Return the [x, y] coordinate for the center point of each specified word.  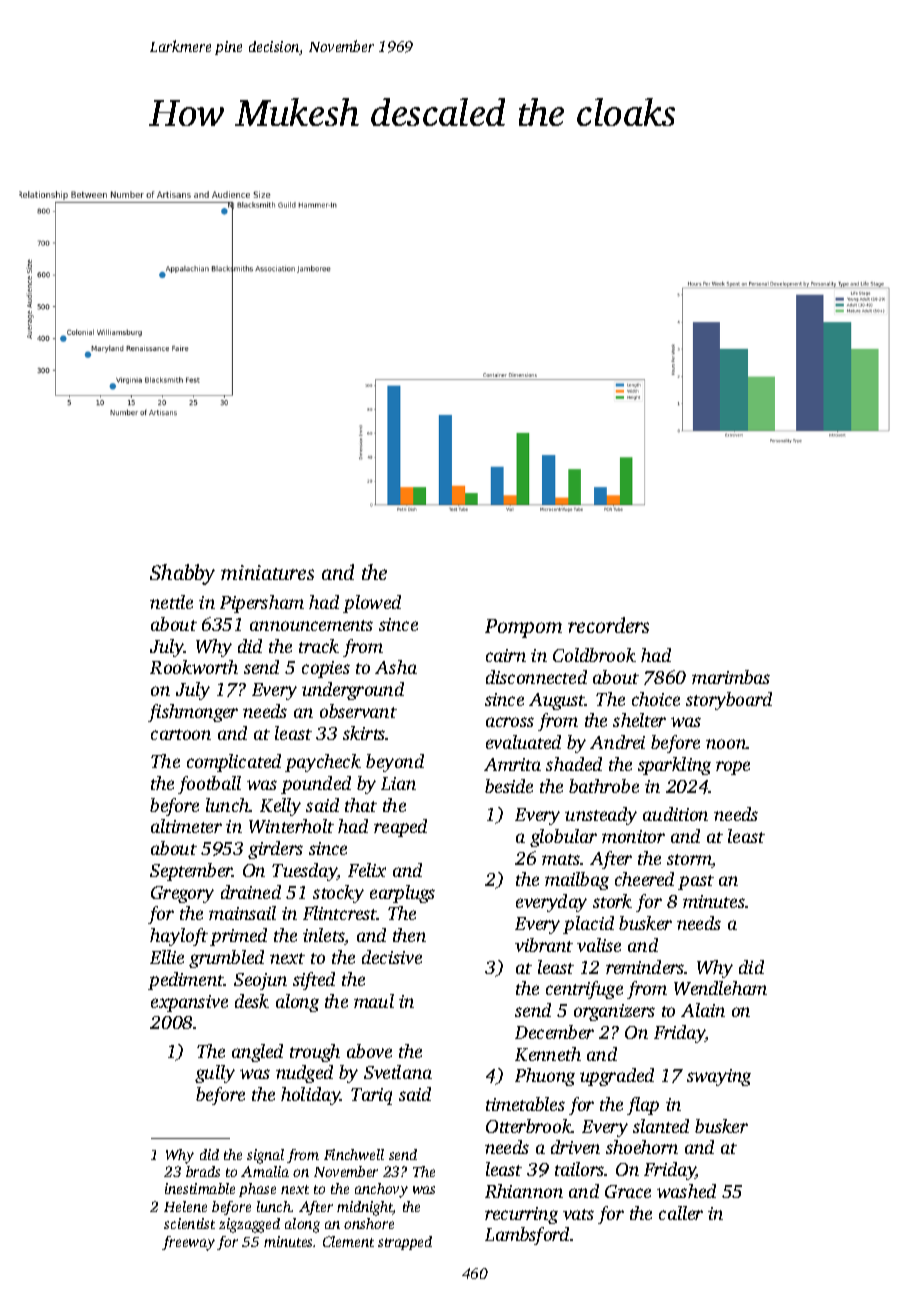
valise [599, 945]
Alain [703, 1010]
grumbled [226, 959]
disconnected [536, 677]
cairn [506, 655]
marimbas [731, 677]
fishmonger [193, 713]
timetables [525, 1104]
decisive [392, 957]
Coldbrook [594, 655]
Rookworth [194, 667]
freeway [188, 1243]
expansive [189, 1003]
